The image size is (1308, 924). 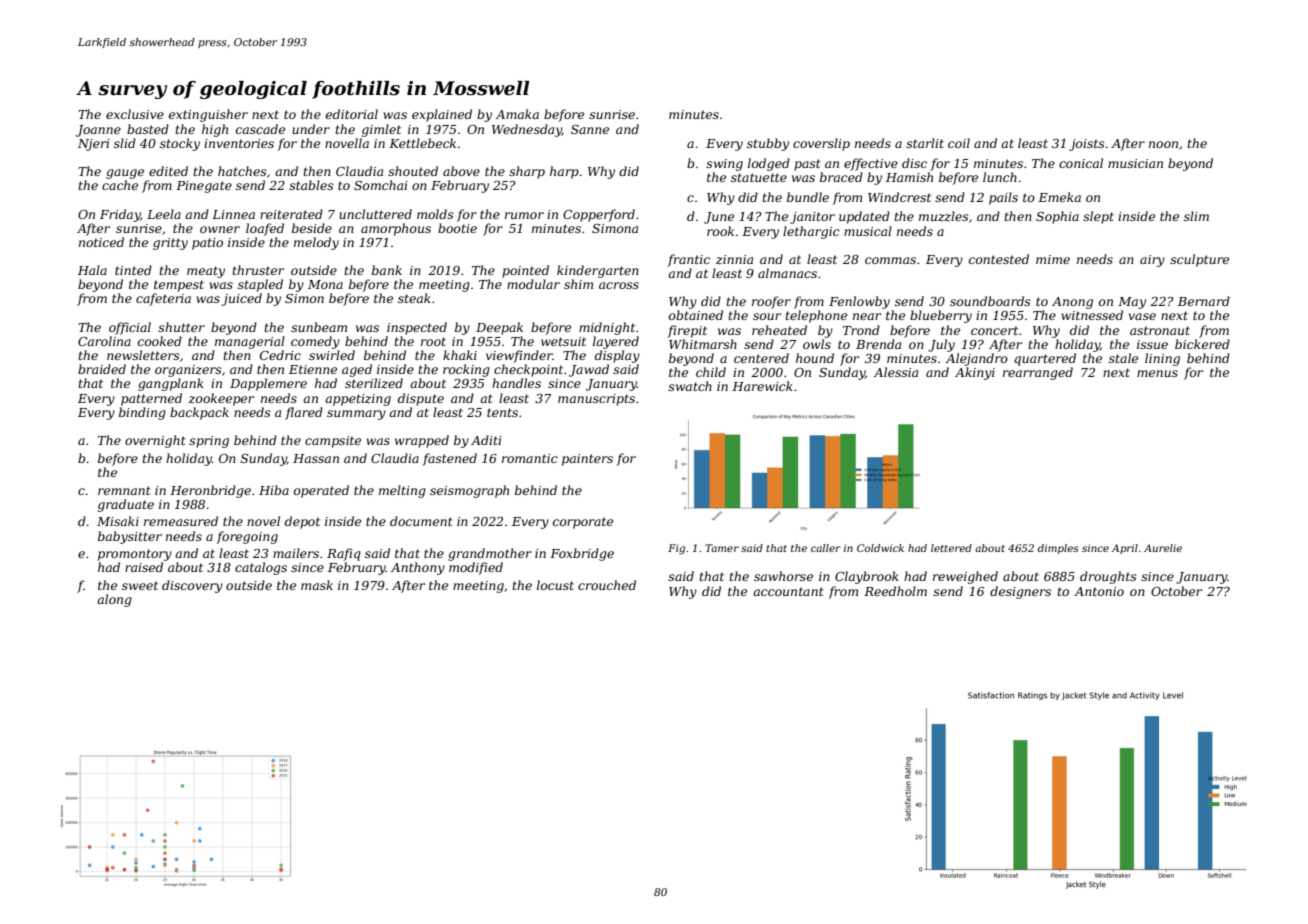 What do you see at coordinates (260, 285) in the screenshot?
I see `stapled` at bounding box center [260, 285].
